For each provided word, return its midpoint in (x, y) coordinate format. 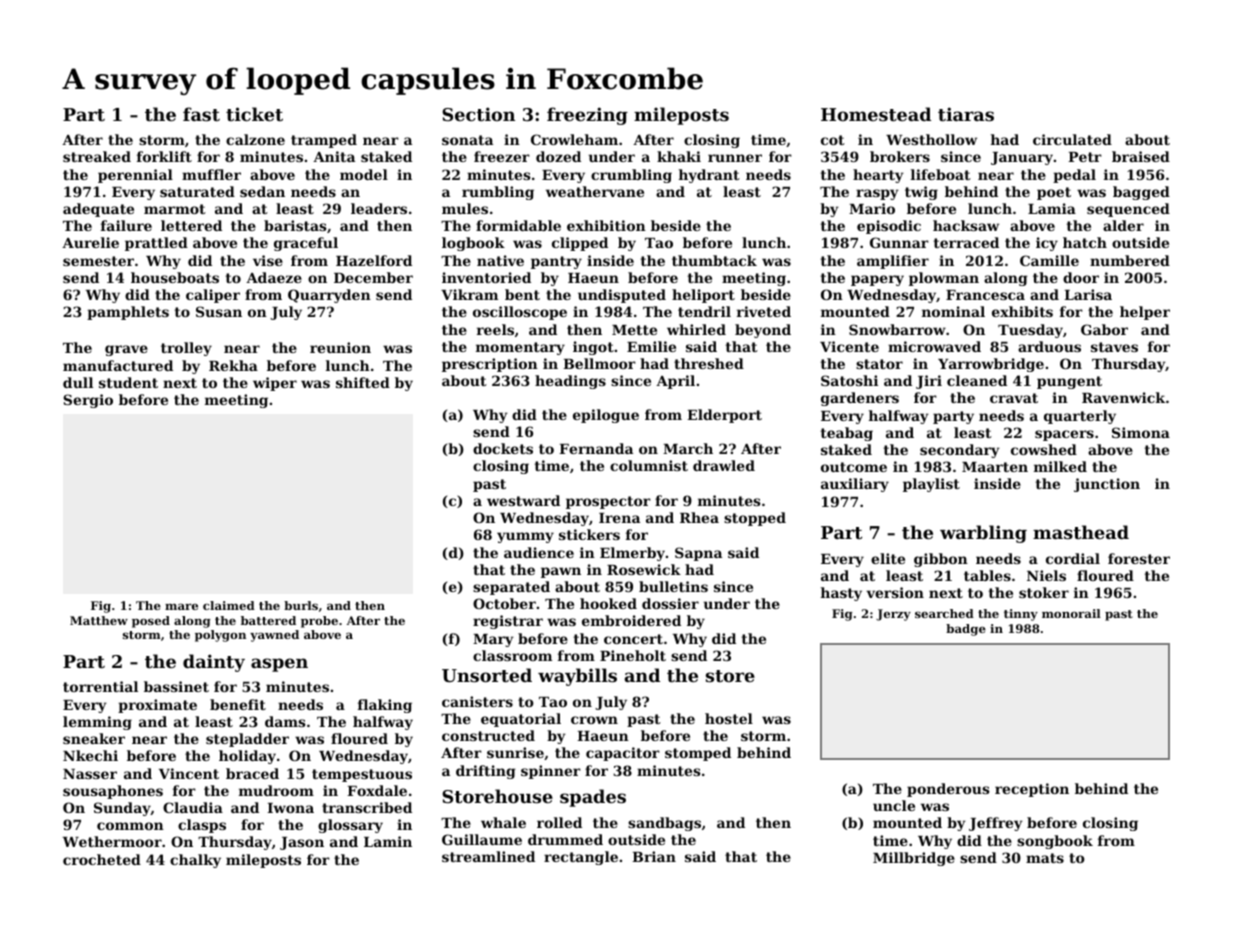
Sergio (88, 401)
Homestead (876, 114)
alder (1123, 225)
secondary (960, 451)
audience (539, 552)
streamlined (488, 856)
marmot (175, 209)
